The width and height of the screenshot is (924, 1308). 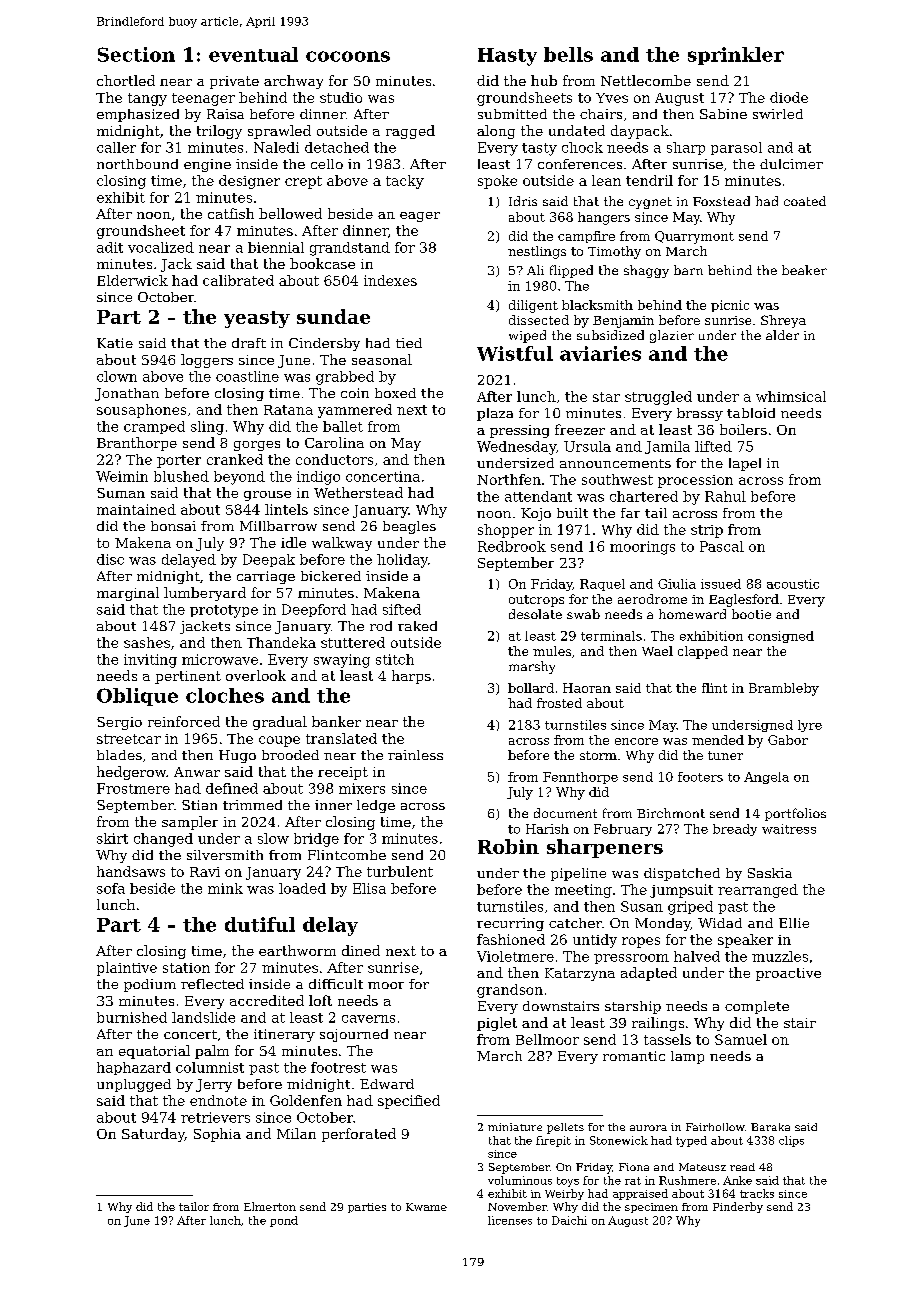 What do you see at coordinates (316, 840) in the screenshot?
I see `bridge` at bounding box center [316, 840].
